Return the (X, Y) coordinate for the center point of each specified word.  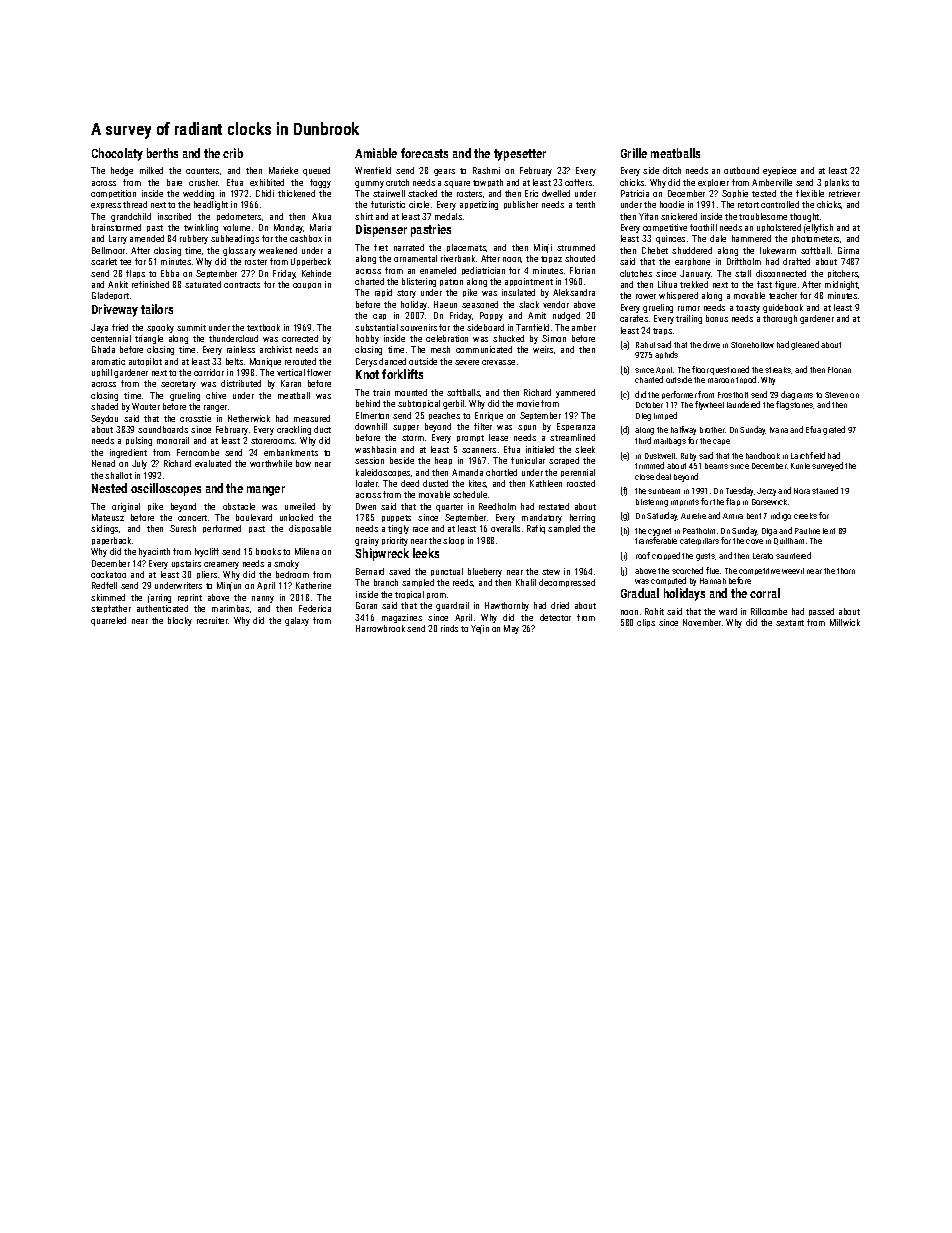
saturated (203, 284)
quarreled (108, 621)
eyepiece (779, 171)
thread (135, 204)
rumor (689, 308)
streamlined (572, 437)
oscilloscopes (166, 489)
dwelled (556, 193)
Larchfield (808, 455)
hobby (367, 339)
